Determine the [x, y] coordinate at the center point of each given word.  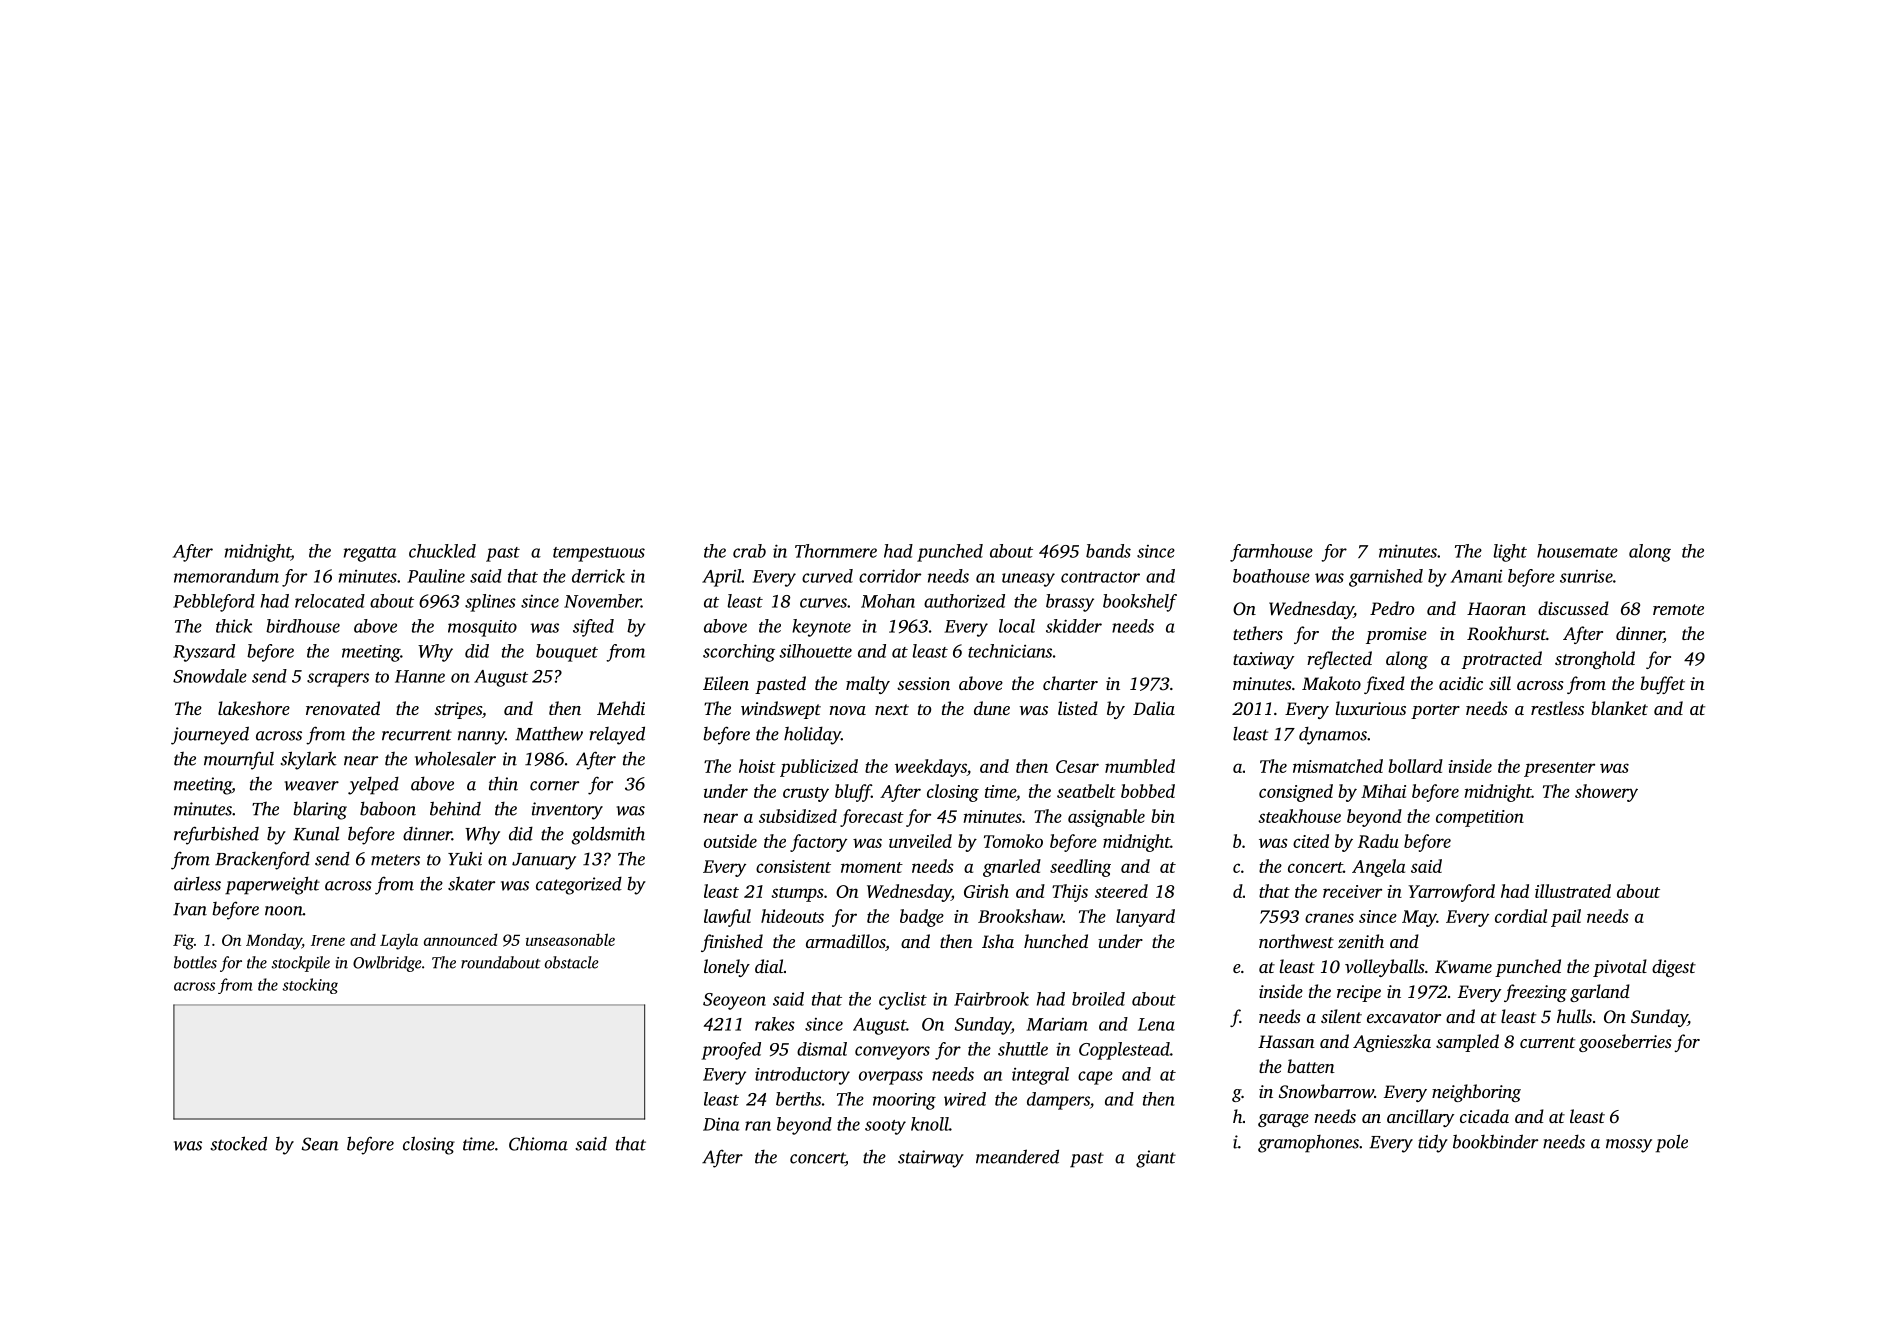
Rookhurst [1506, 633]
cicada [1484, 1116]
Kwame [1463, 967]
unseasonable [570, 939]
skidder [1074, 626]
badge [922, 918]
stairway [931, 1159]
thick [234, 626]
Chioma [538, 1144]
